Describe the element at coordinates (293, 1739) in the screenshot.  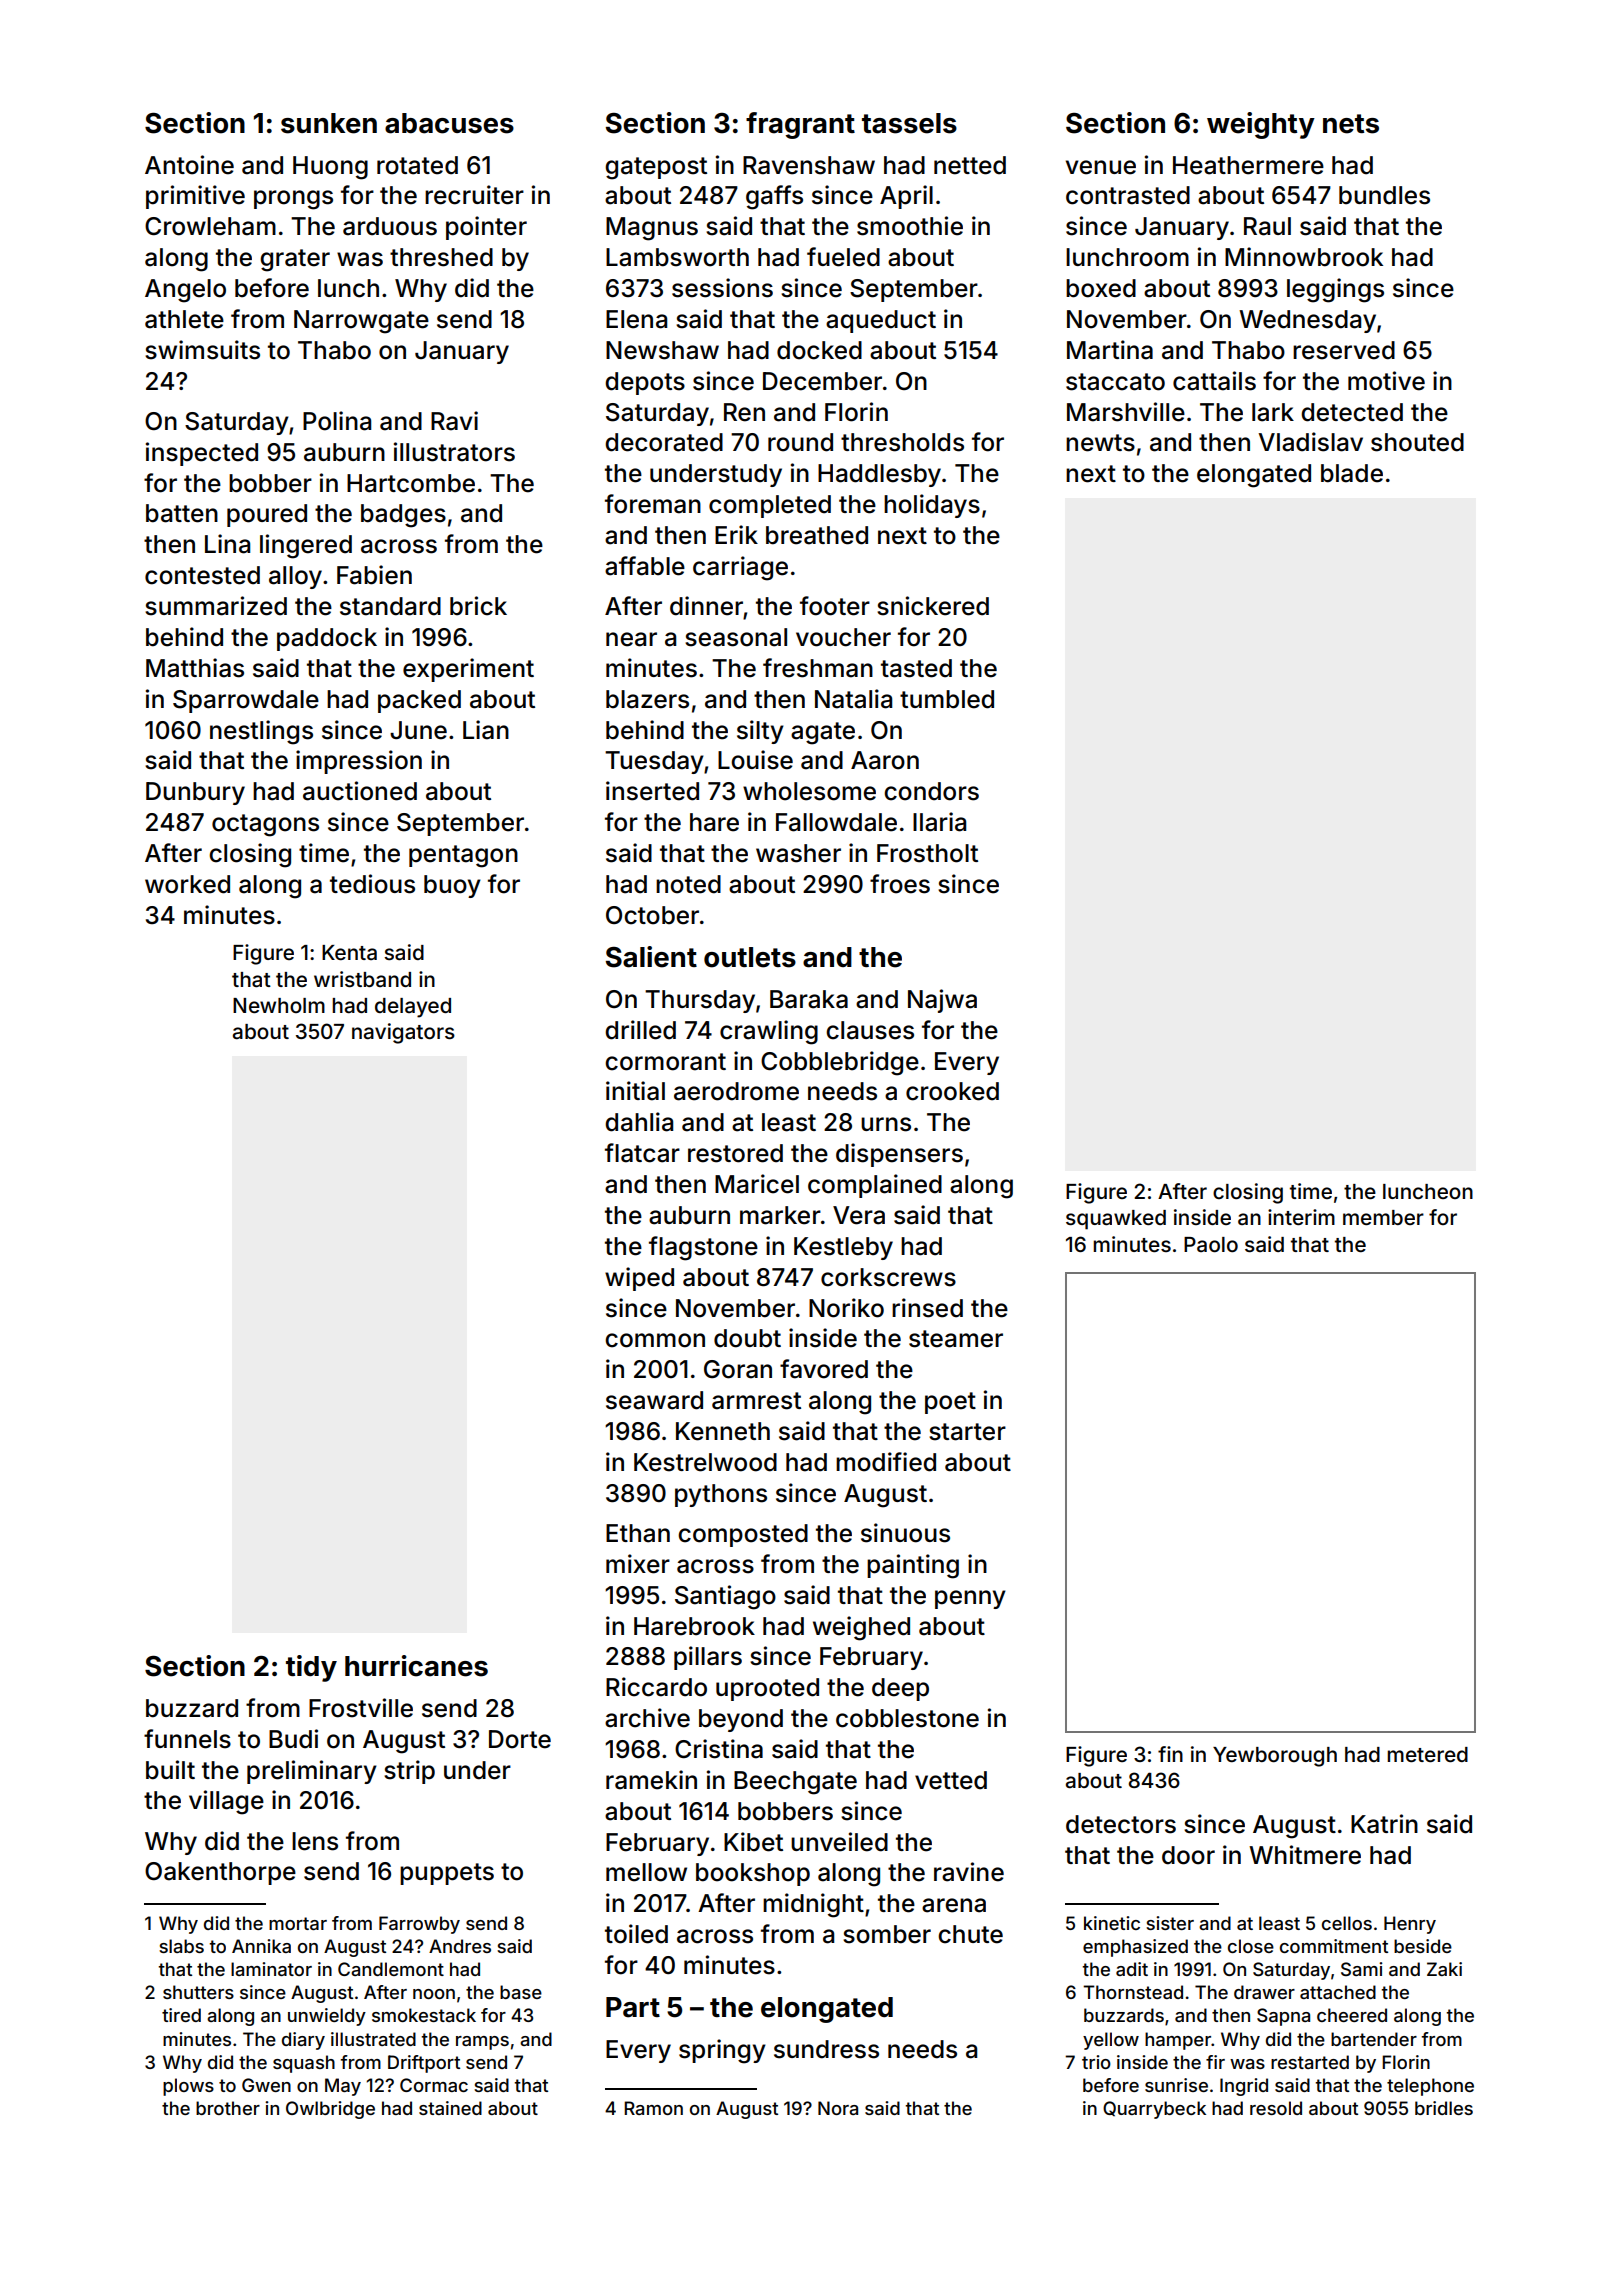
I see `Budi` at that location.
